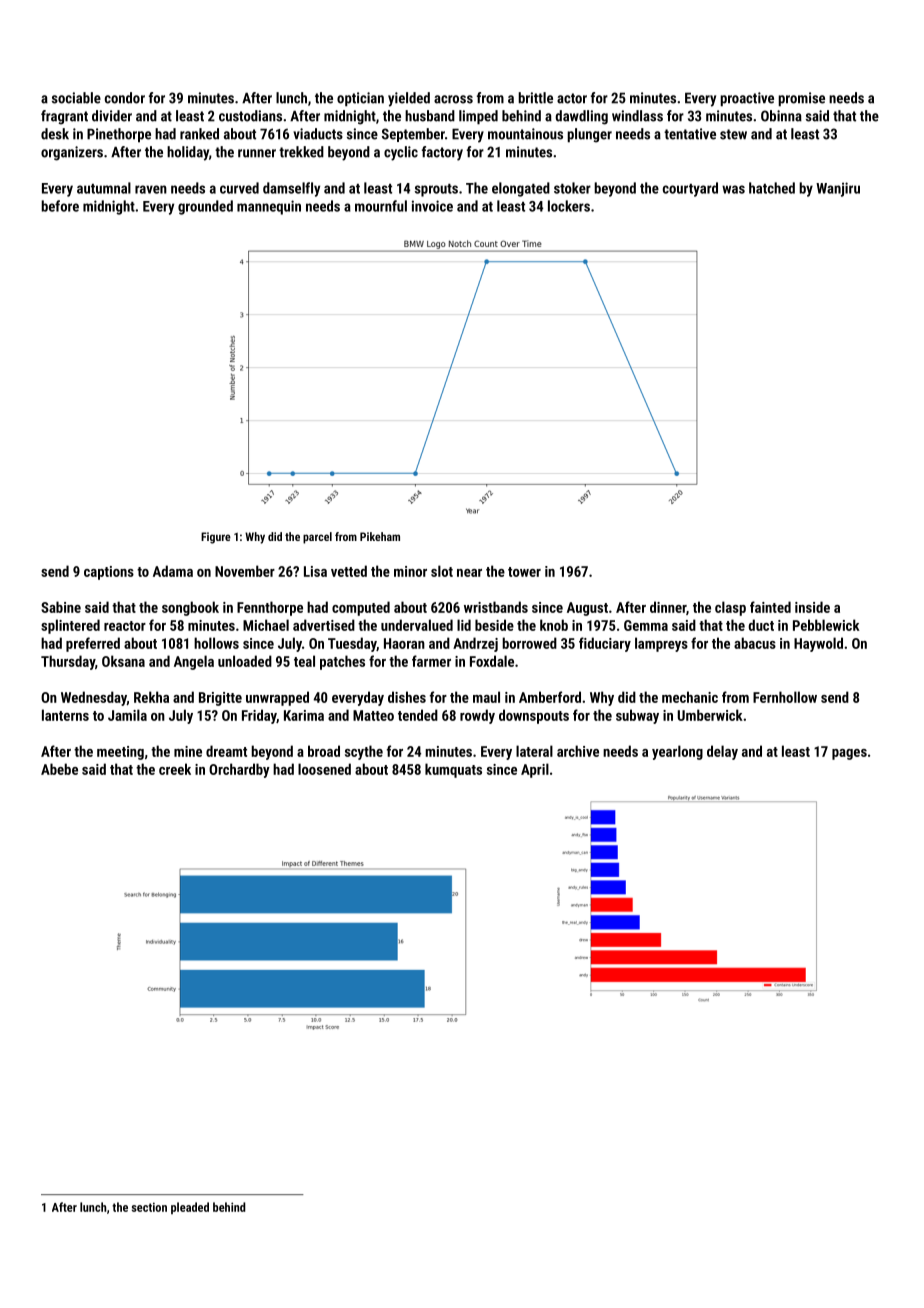 This screenshot has height=1308, width=924. I want to click on mournful, so click(381, 206).
